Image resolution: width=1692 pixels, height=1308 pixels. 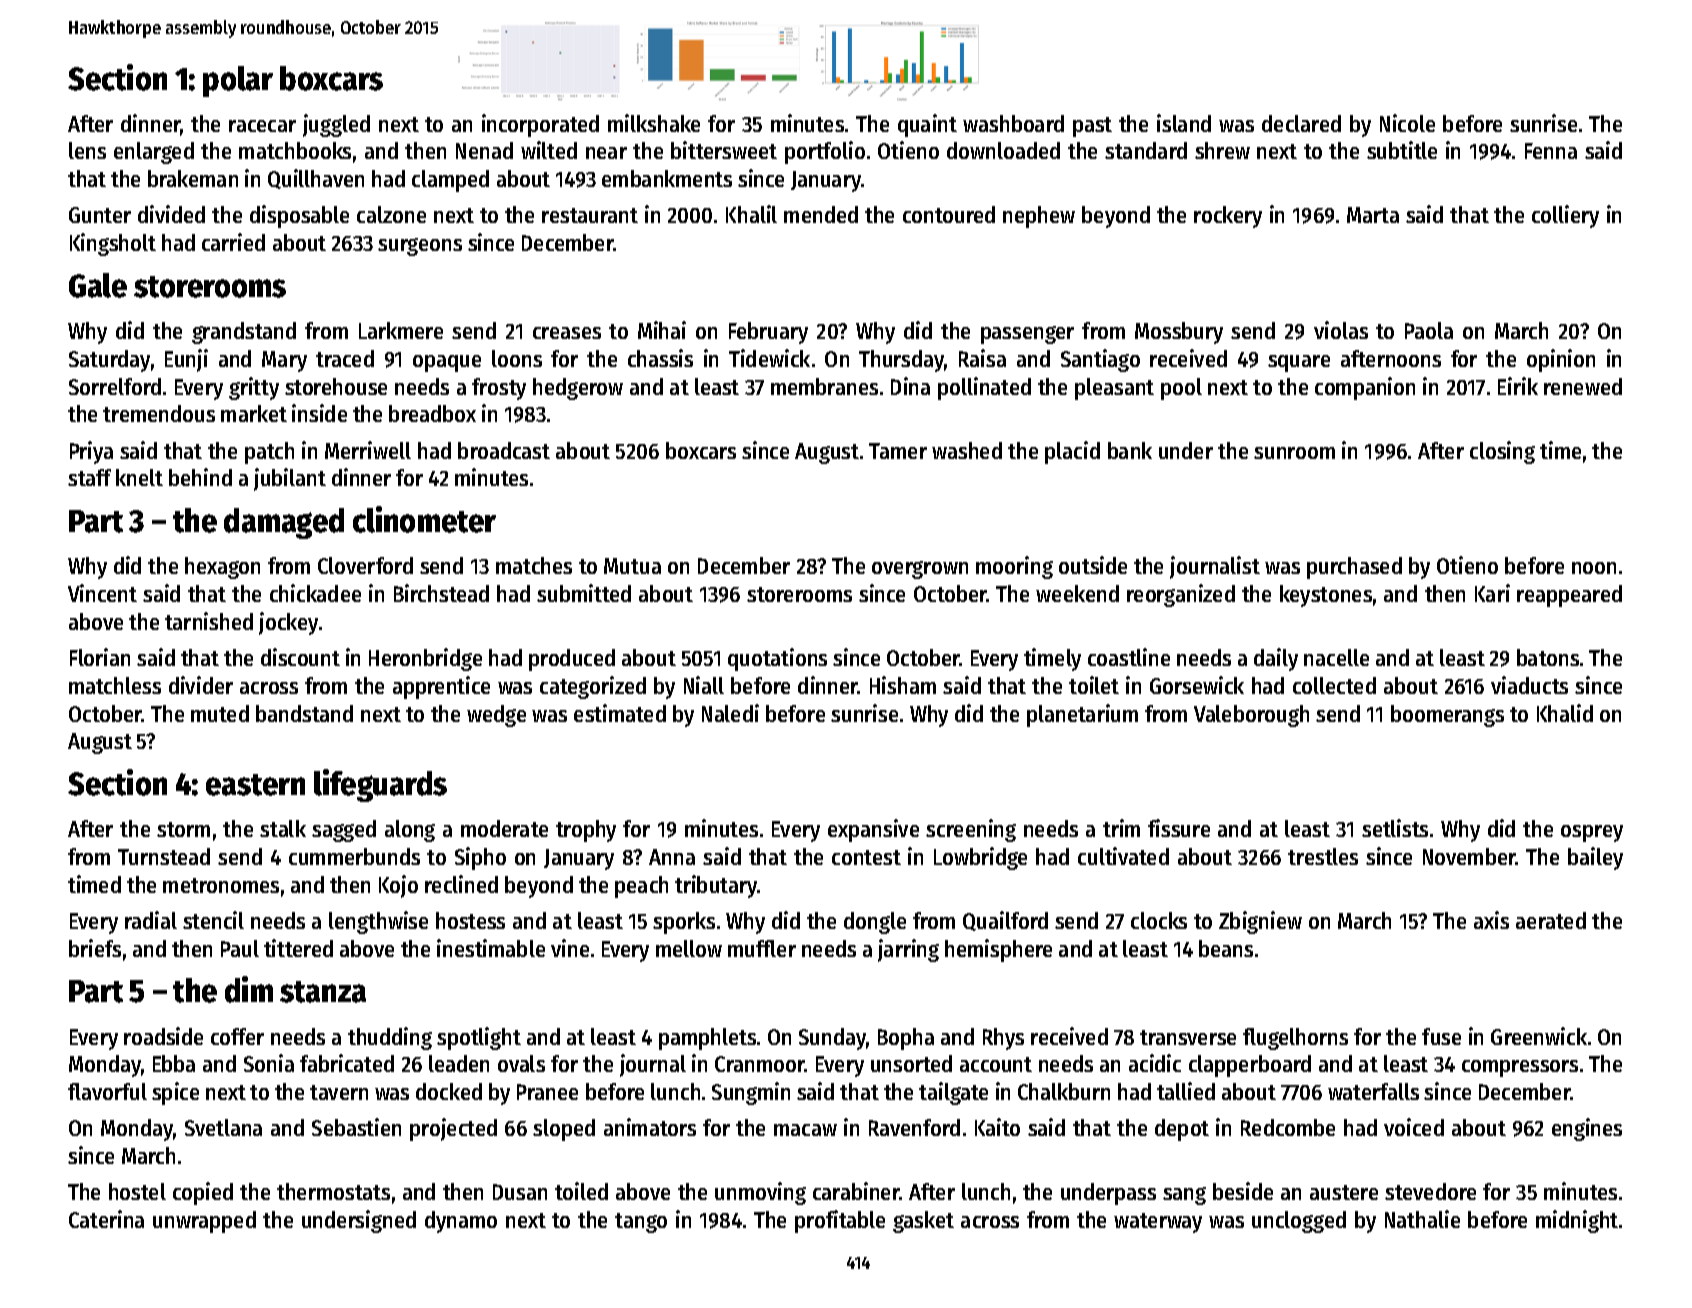 What do you see at coordinates (183, 829) in the screenshot?
I see `storm` at bounding box center [183, 829].
